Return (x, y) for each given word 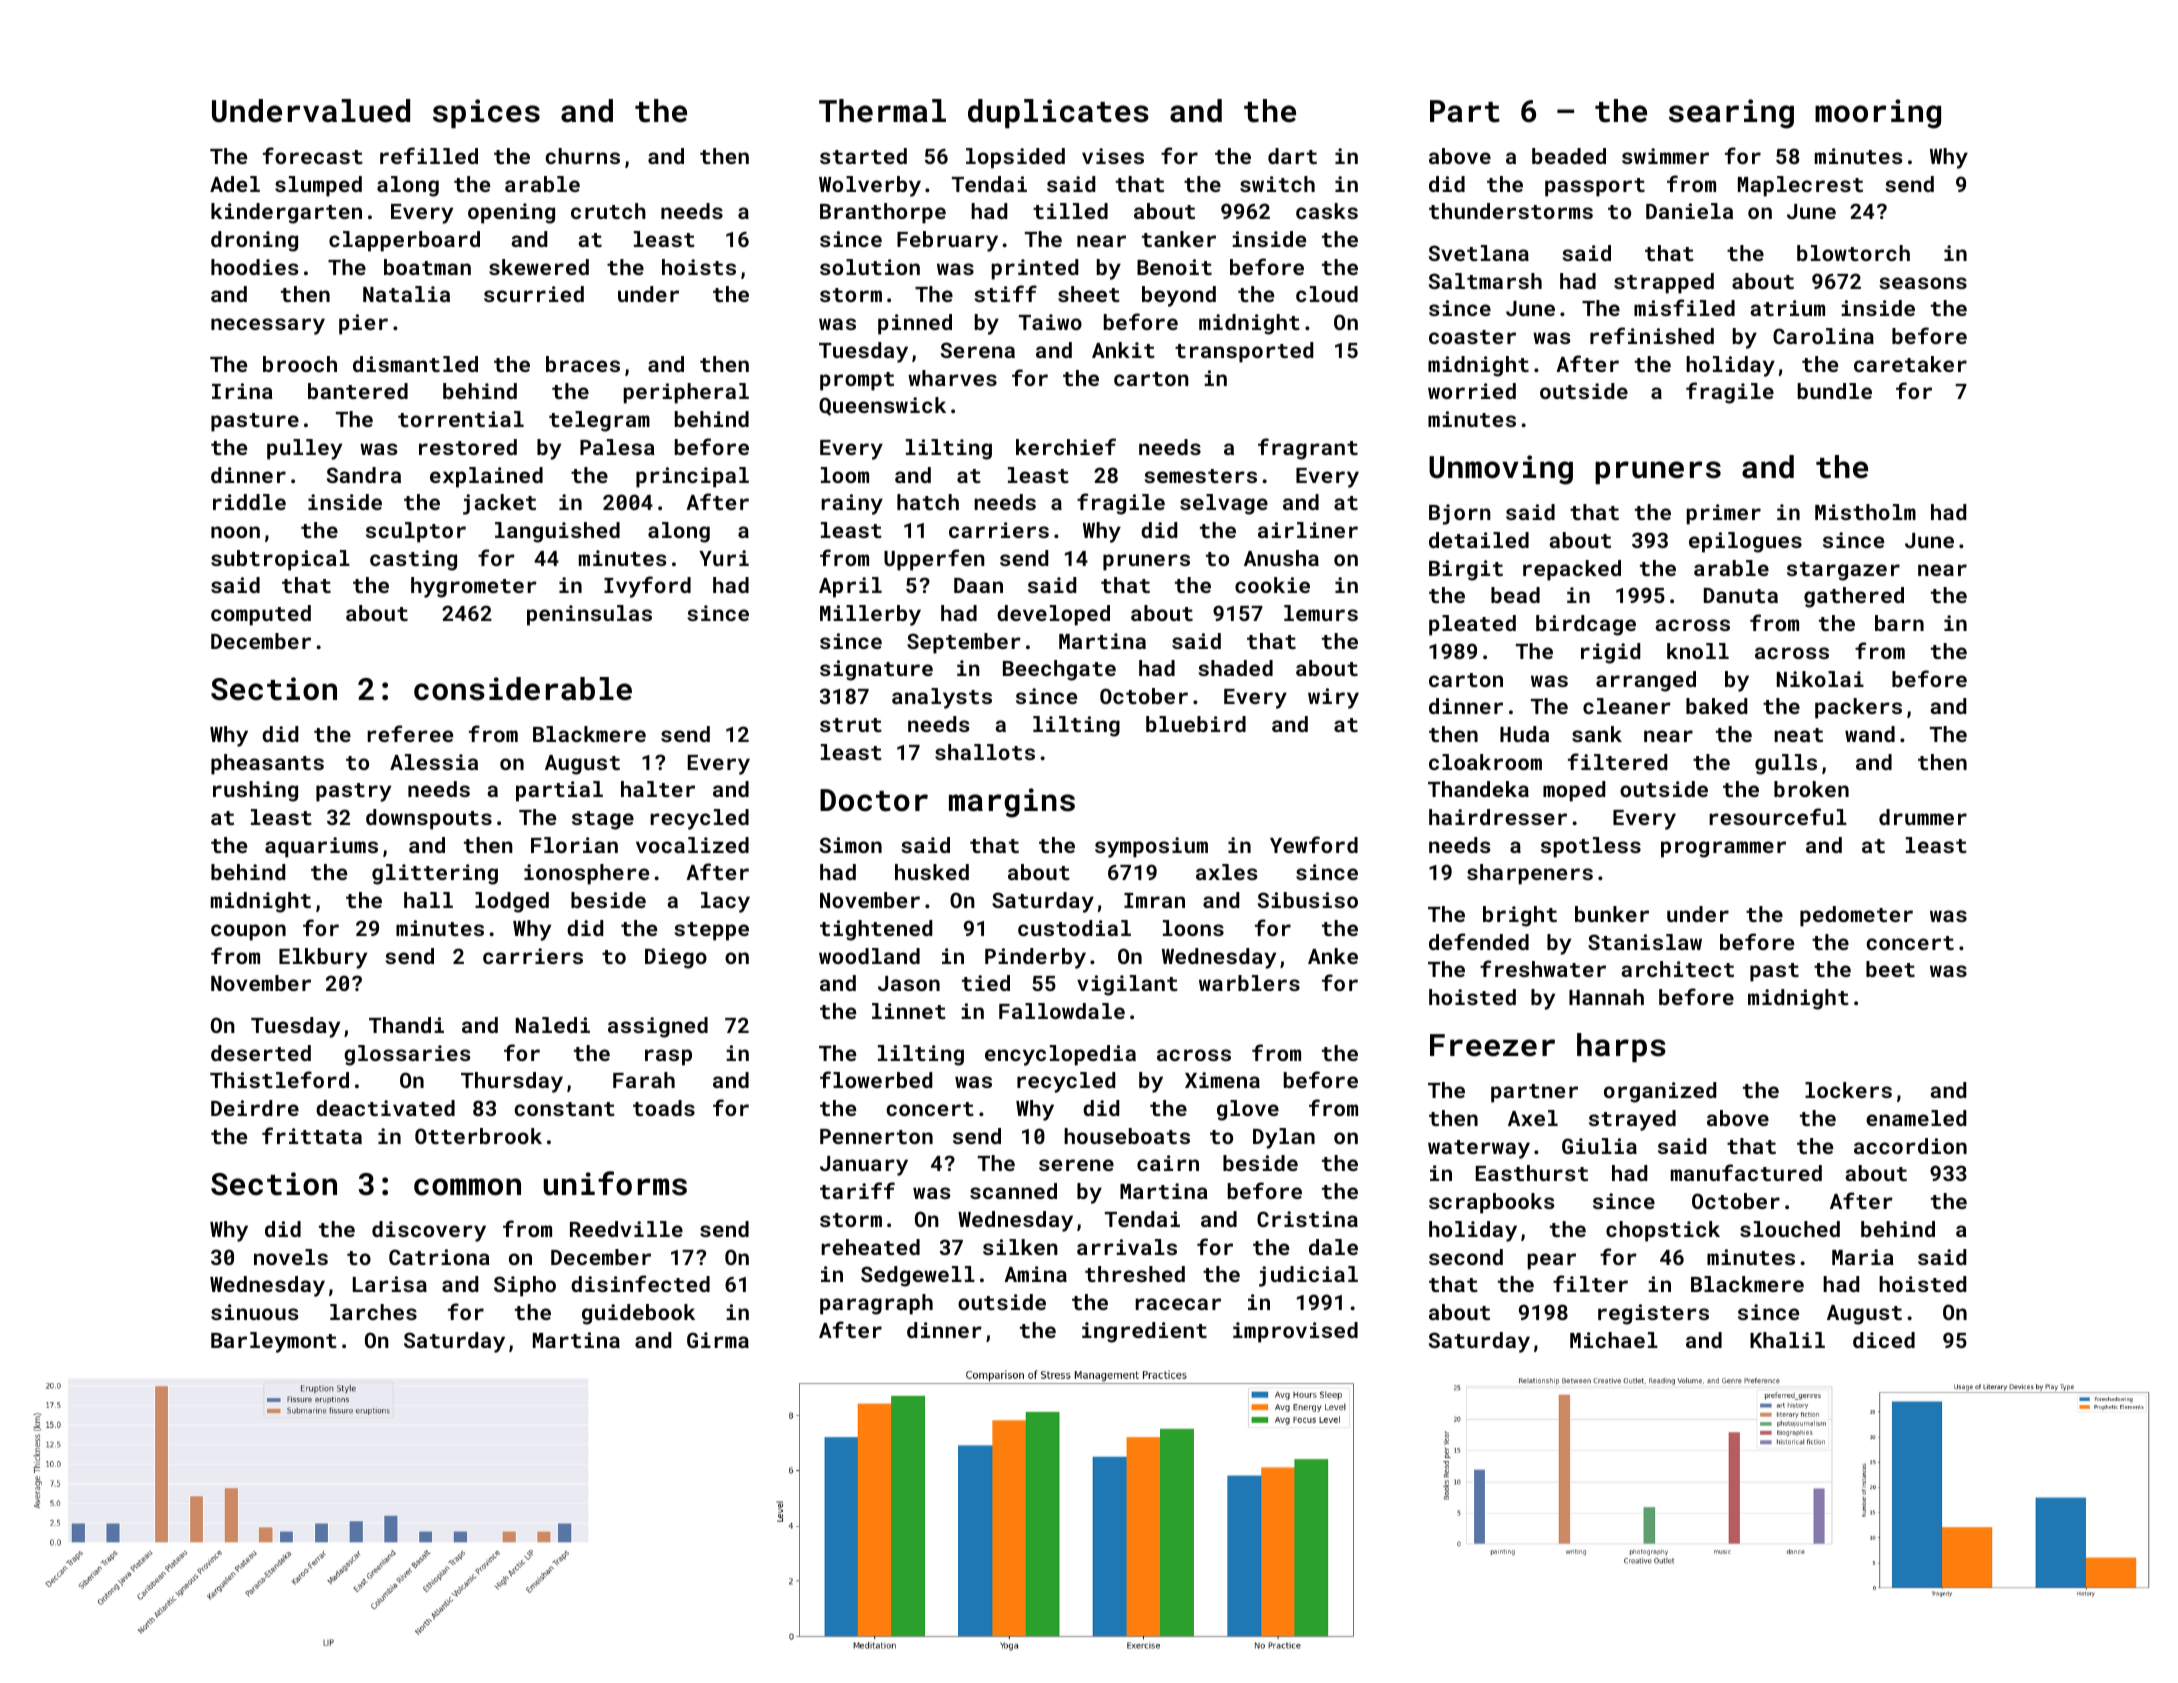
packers (1858, 708)
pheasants (267, 764)
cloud (1327, 294)
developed (1053, 615)
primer (1724, 514)
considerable (523, 689)
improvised (1295, 1332)
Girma (718, 1340)
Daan (978, 585)
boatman (427, 267)
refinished (1652, 335)
